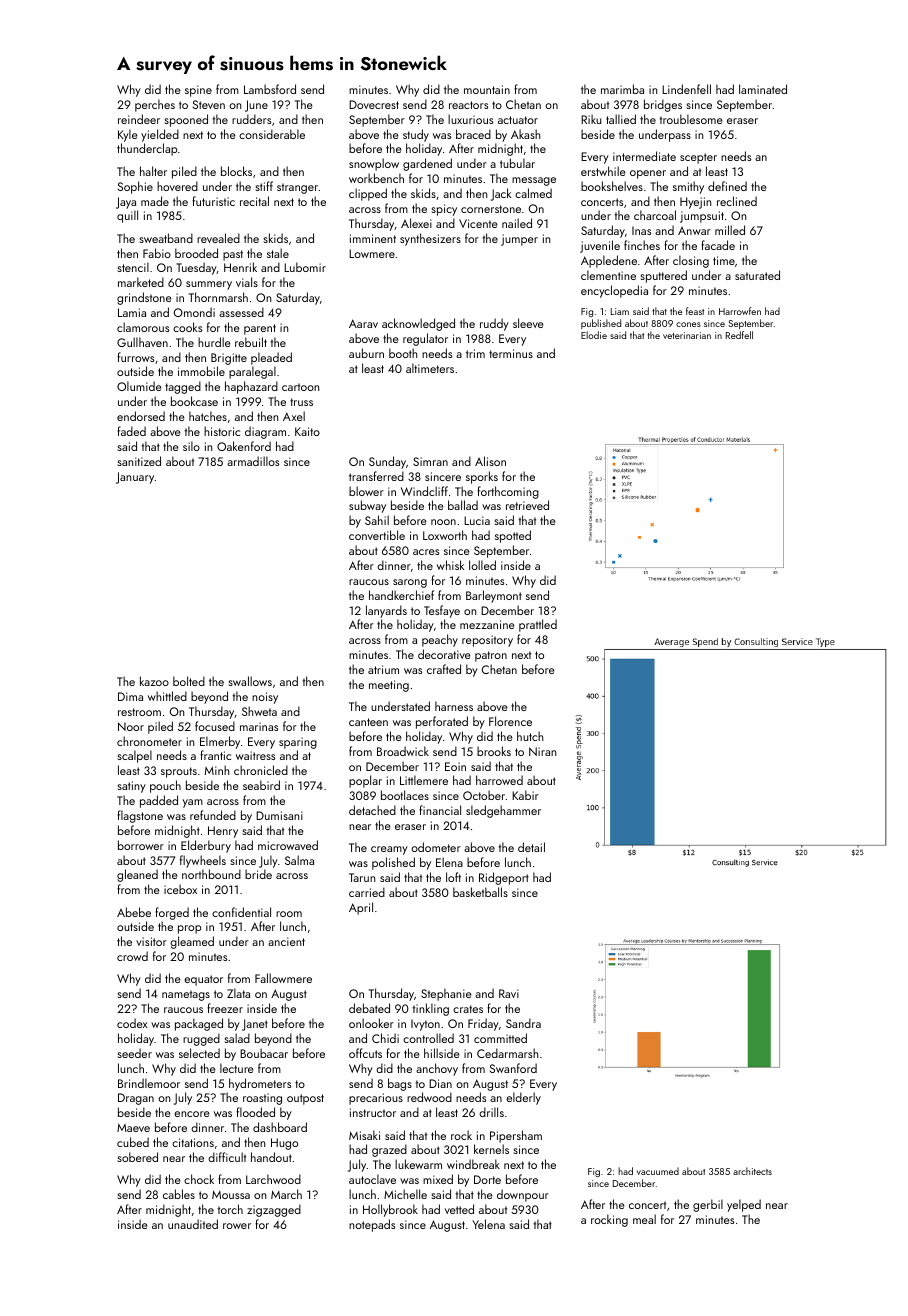  I want to click on Lambsford, so click(270, 89).
